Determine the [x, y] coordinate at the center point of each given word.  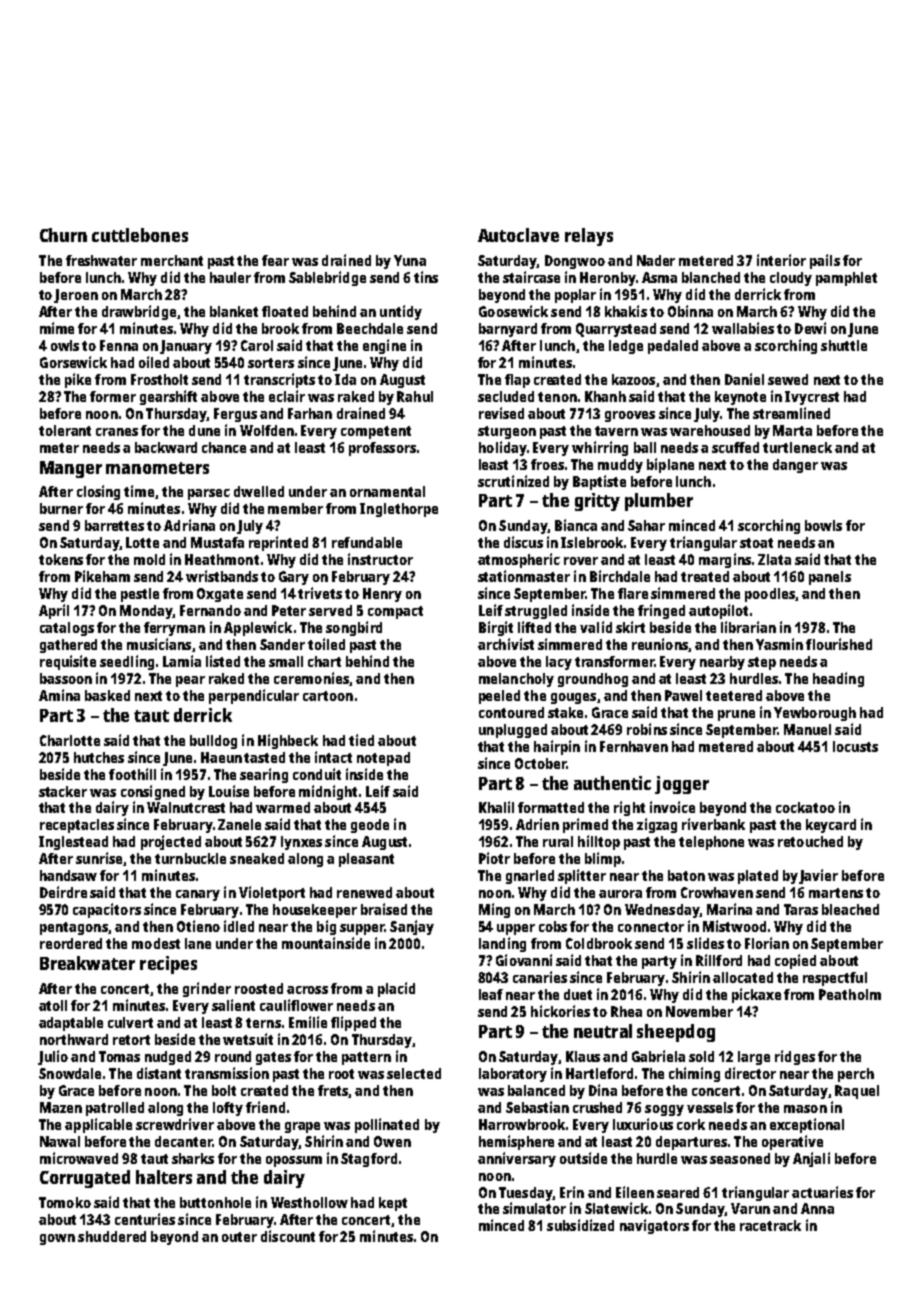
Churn [63, 235]
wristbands [222, 576]
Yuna [410, 260]
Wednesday [662, 911]
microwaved [79, 1158]
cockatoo [805, 807]
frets [333, 1090]
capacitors [107, 910]
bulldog [213, 742]
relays [589, 237]
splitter [582, 876]
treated [705, 576]
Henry [382, 595]
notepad [383, 759]
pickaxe [756, 995]
